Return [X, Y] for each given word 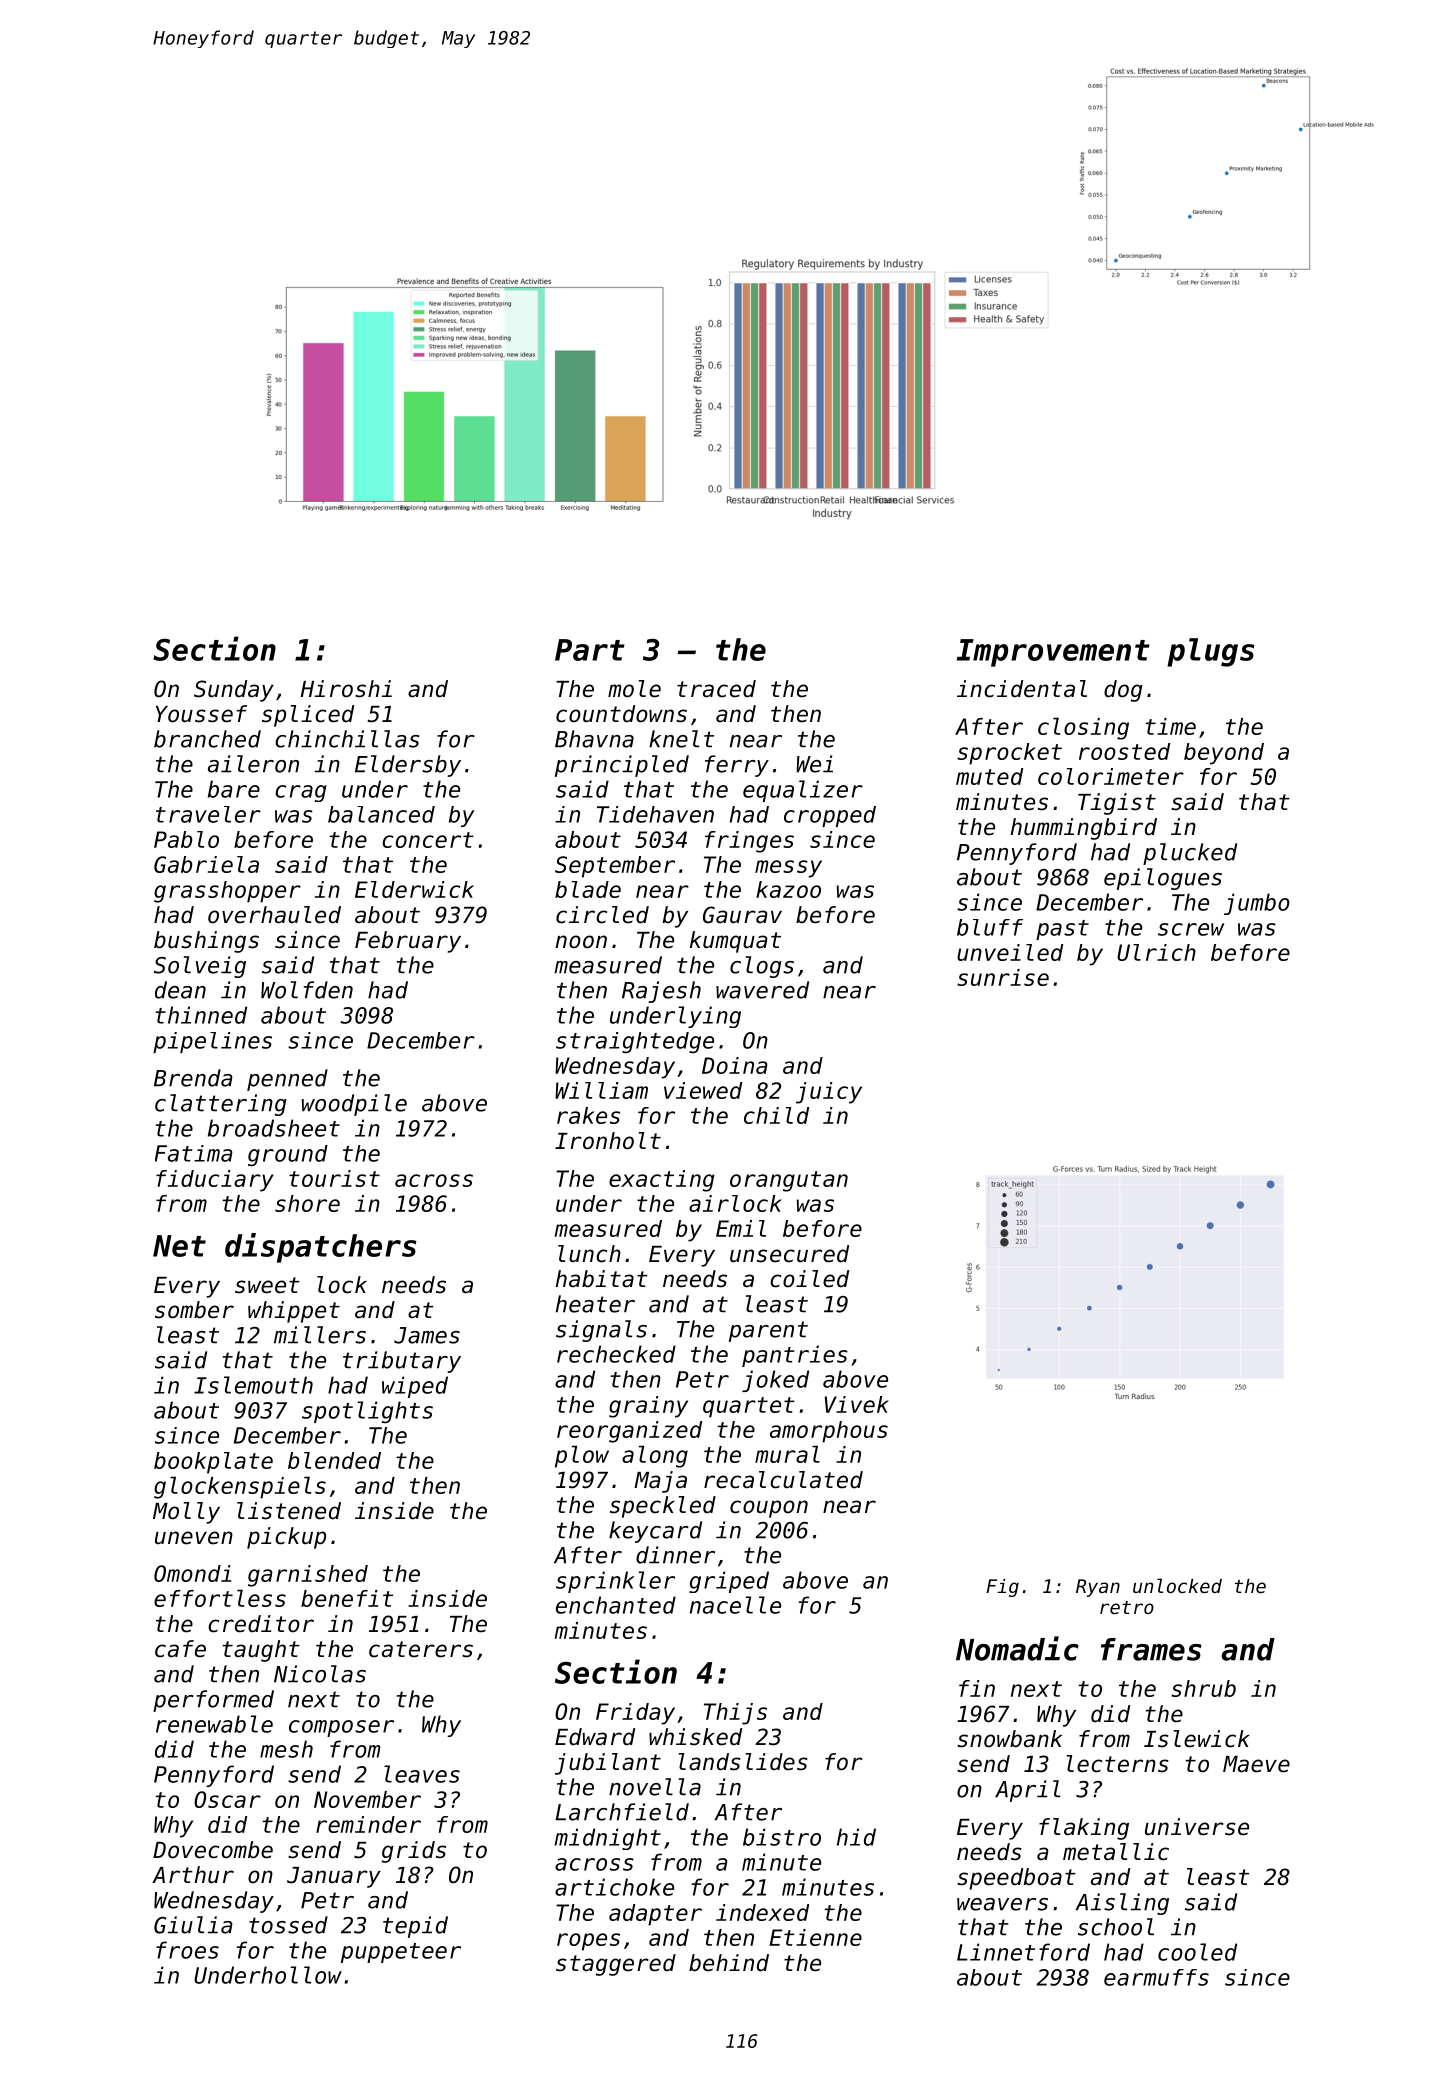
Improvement [1053, 653]
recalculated [783, 1480]
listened [289, 1511]
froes [187, 1950]
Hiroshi [346, 689]
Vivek [856, 1404]
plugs [1211, 652]
